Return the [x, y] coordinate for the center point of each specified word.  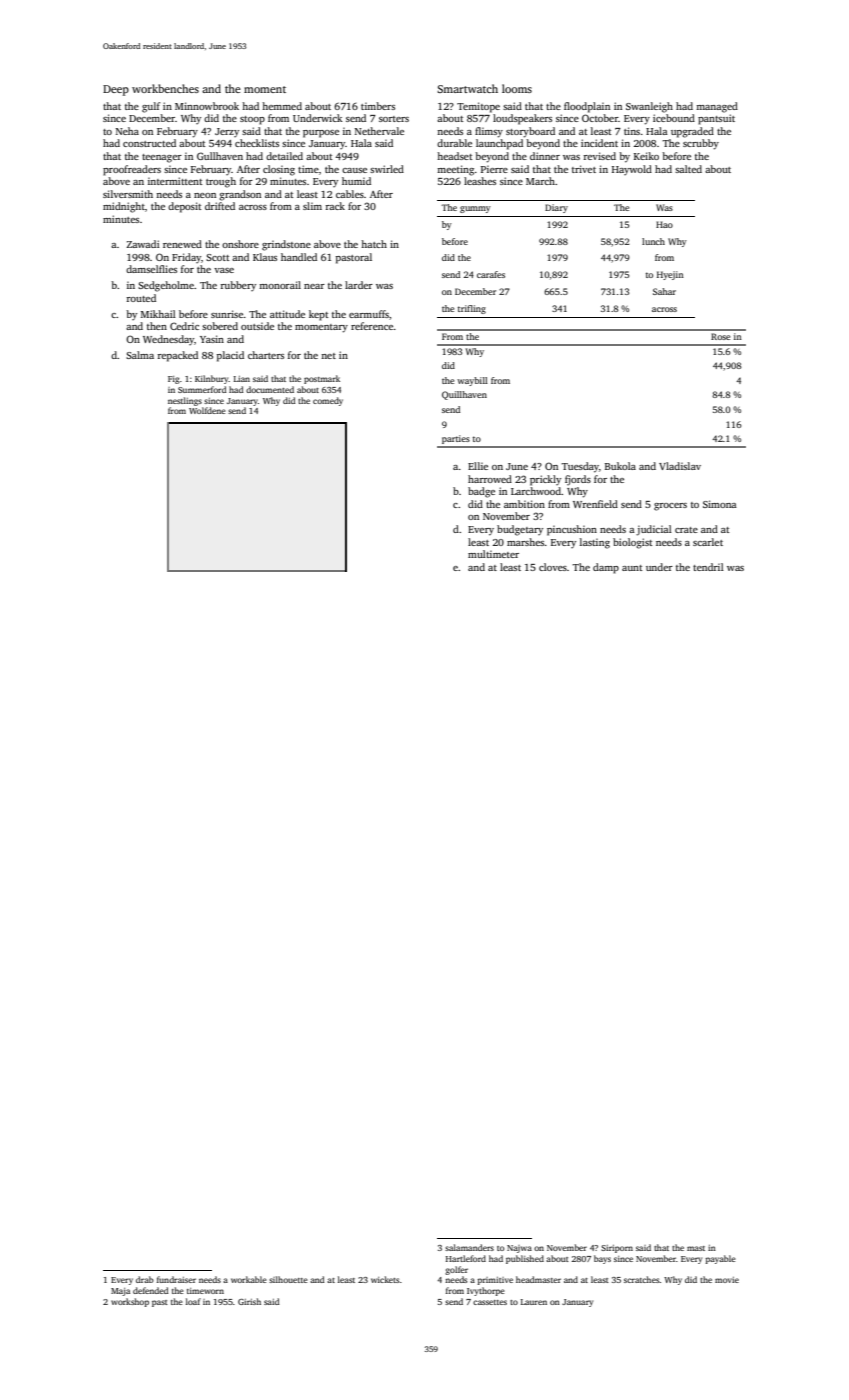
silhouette [288, 1279]
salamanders [469, 1247]
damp [606, 568]
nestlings [185, 401]
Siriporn [617, 1249]
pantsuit [716, 119]
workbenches [165, 88]
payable [721, 1259]
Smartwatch [467, 88]
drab [145, 1279]
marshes [525, 542]
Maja [120, 1292]
